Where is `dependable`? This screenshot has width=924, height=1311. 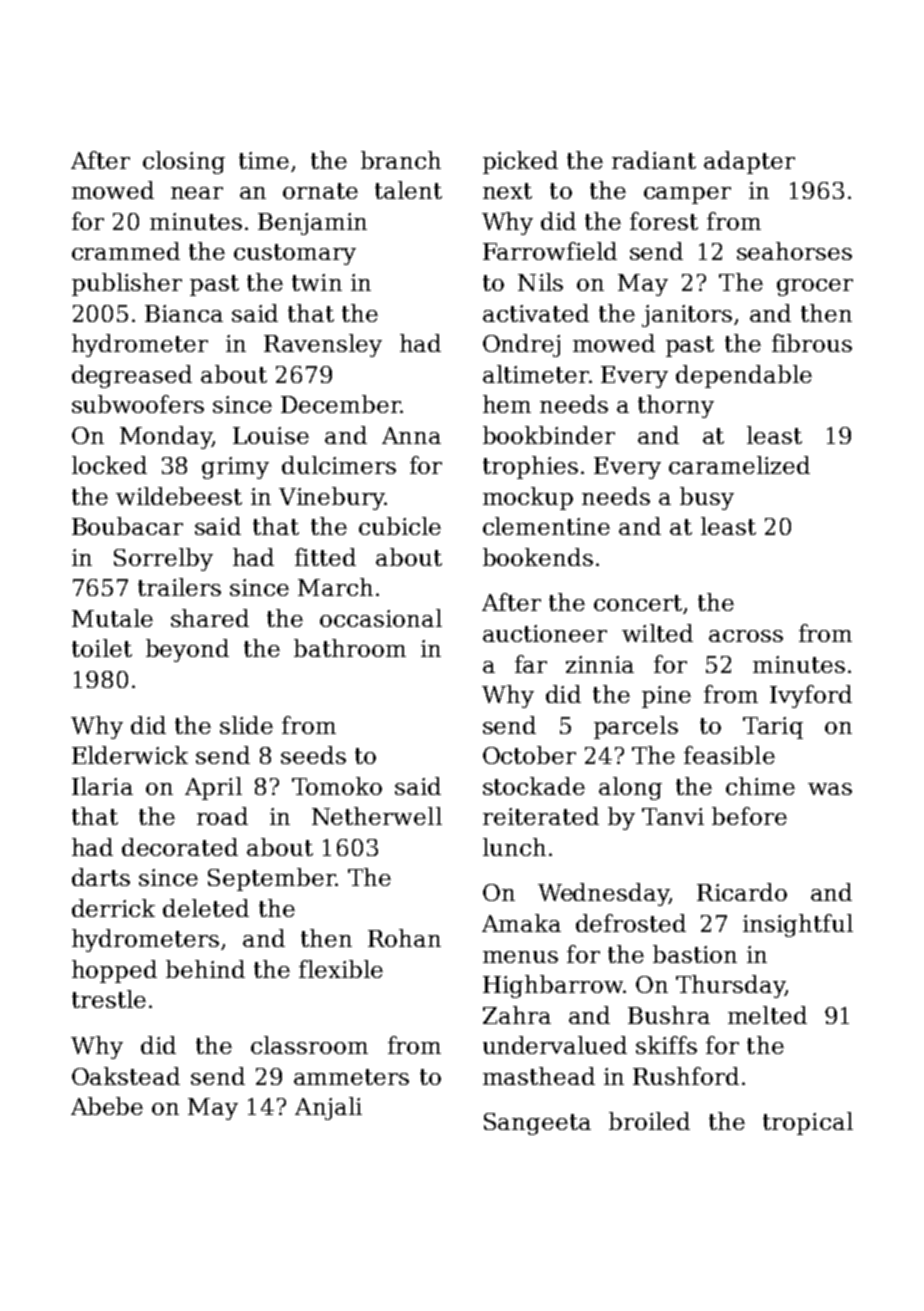
dependable is located at coordinates (744, 376).
